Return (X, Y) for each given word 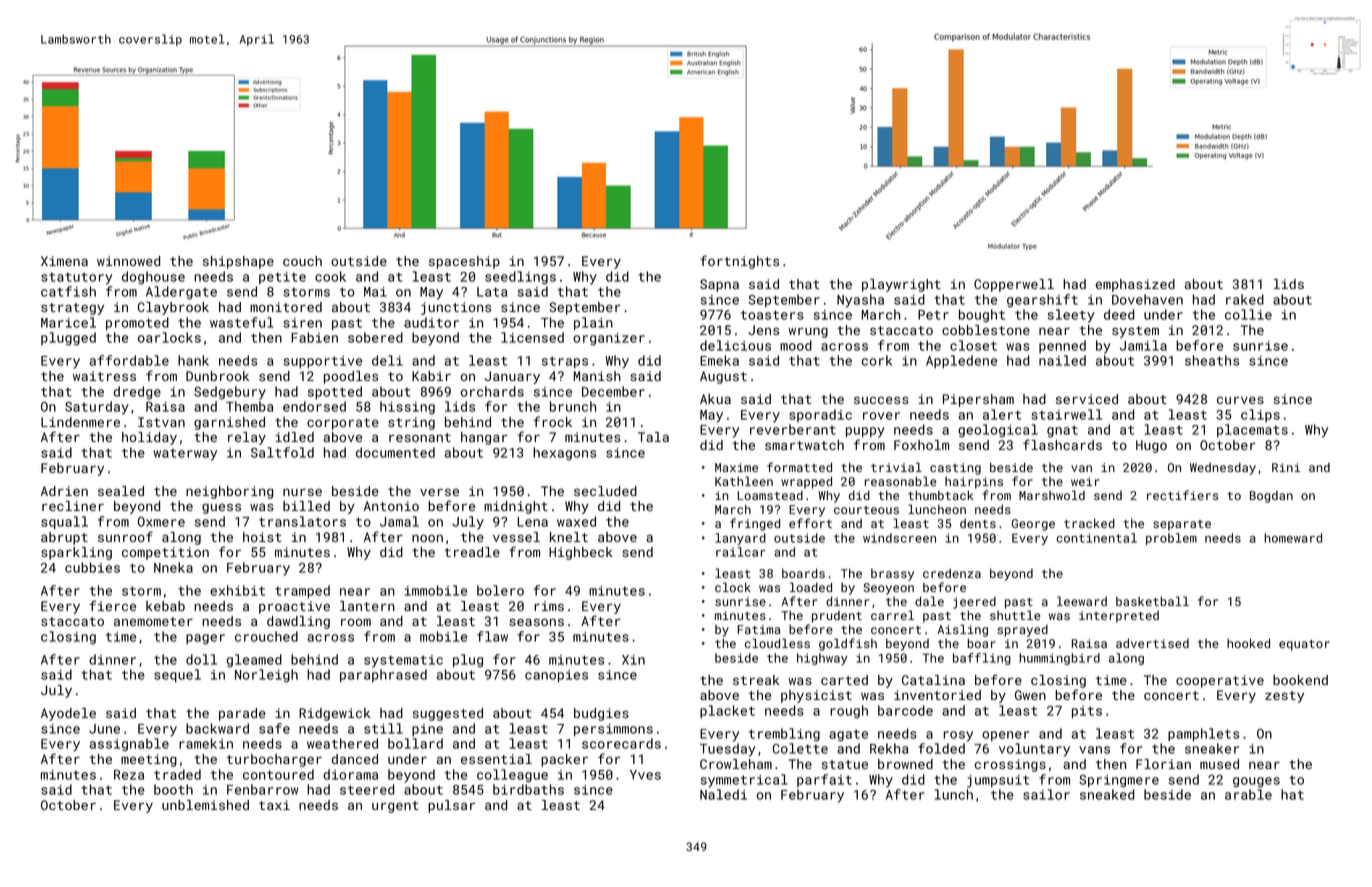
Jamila (1143, 345)
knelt (569, 537)
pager (205, 639)
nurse (302, 492)
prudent (837, 617)
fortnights (739, 262)
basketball (1152, 601)
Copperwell (1014, 285)
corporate (343, 424)
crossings (1010, 765)
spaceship (464, 262)
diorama (350, 774)
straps (565, 362)
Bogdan (1271, 497)
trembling (784, 735)
